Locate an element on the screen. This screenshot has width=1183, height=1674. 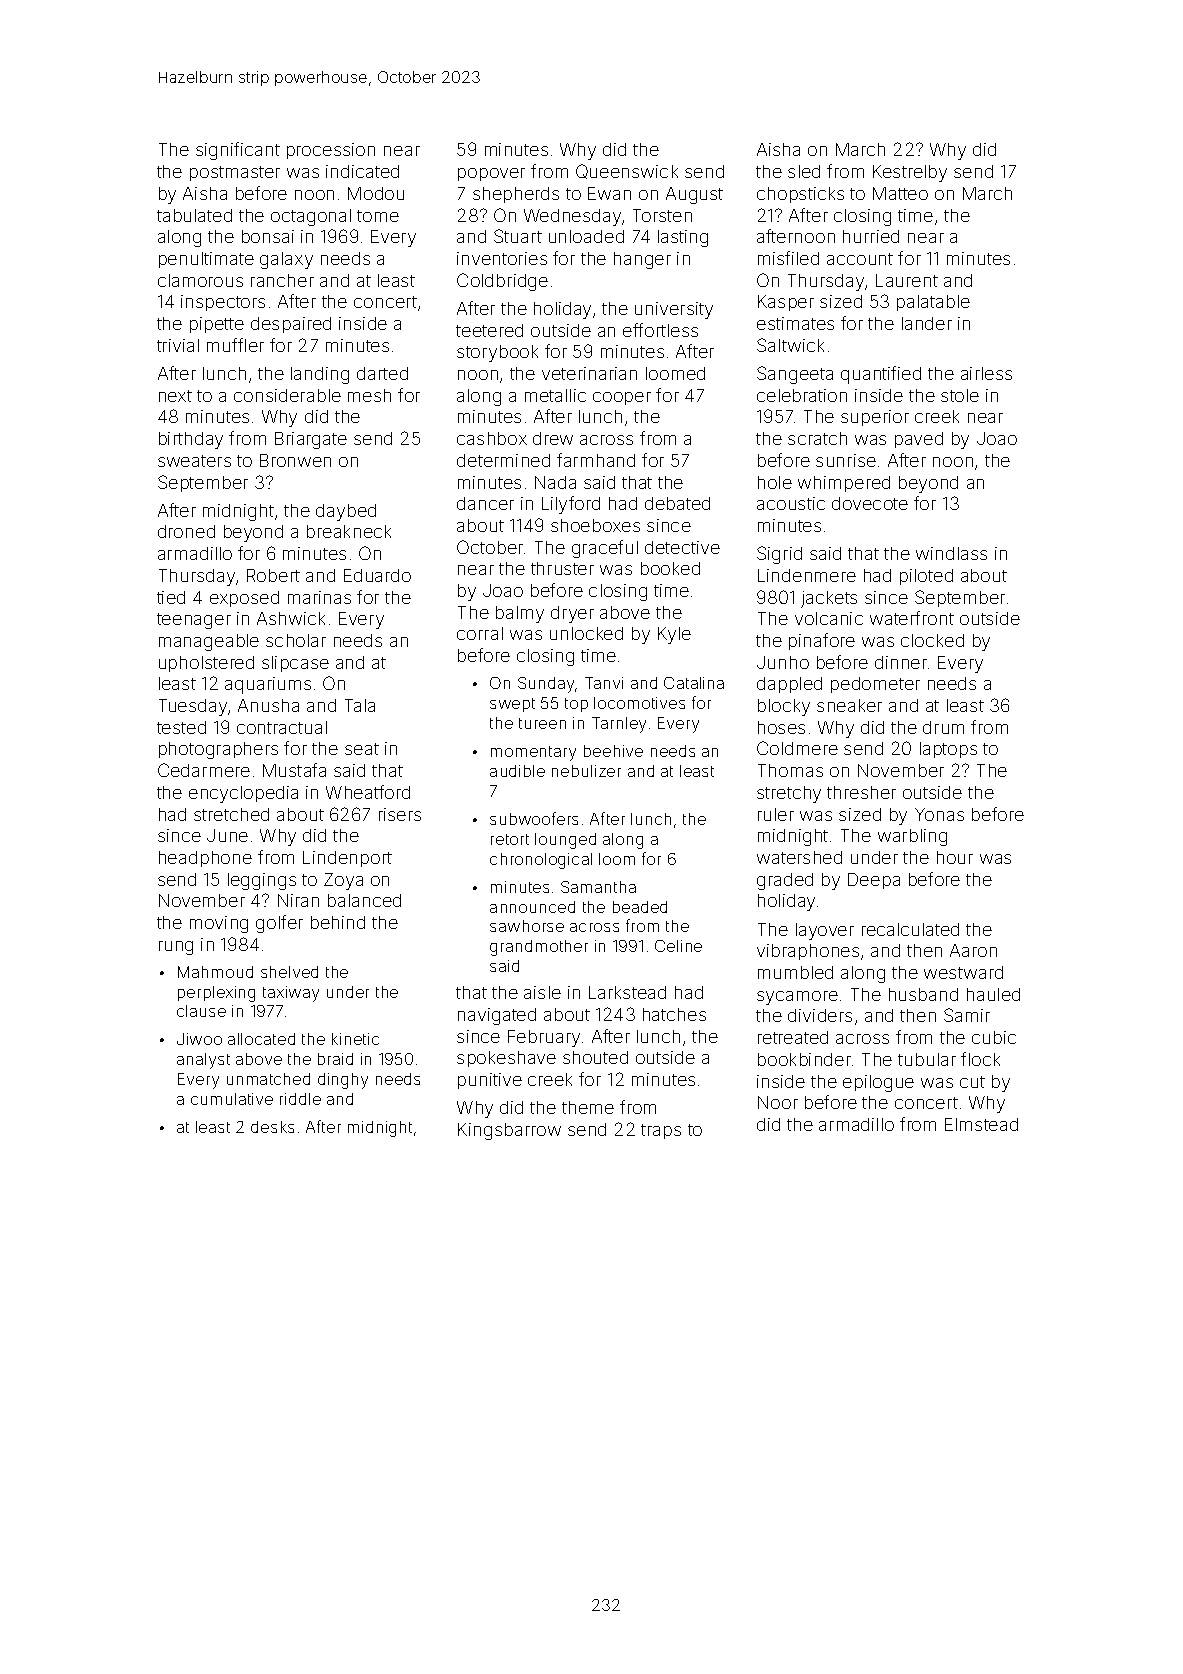
balmy is located at coordinates (520, 614).
